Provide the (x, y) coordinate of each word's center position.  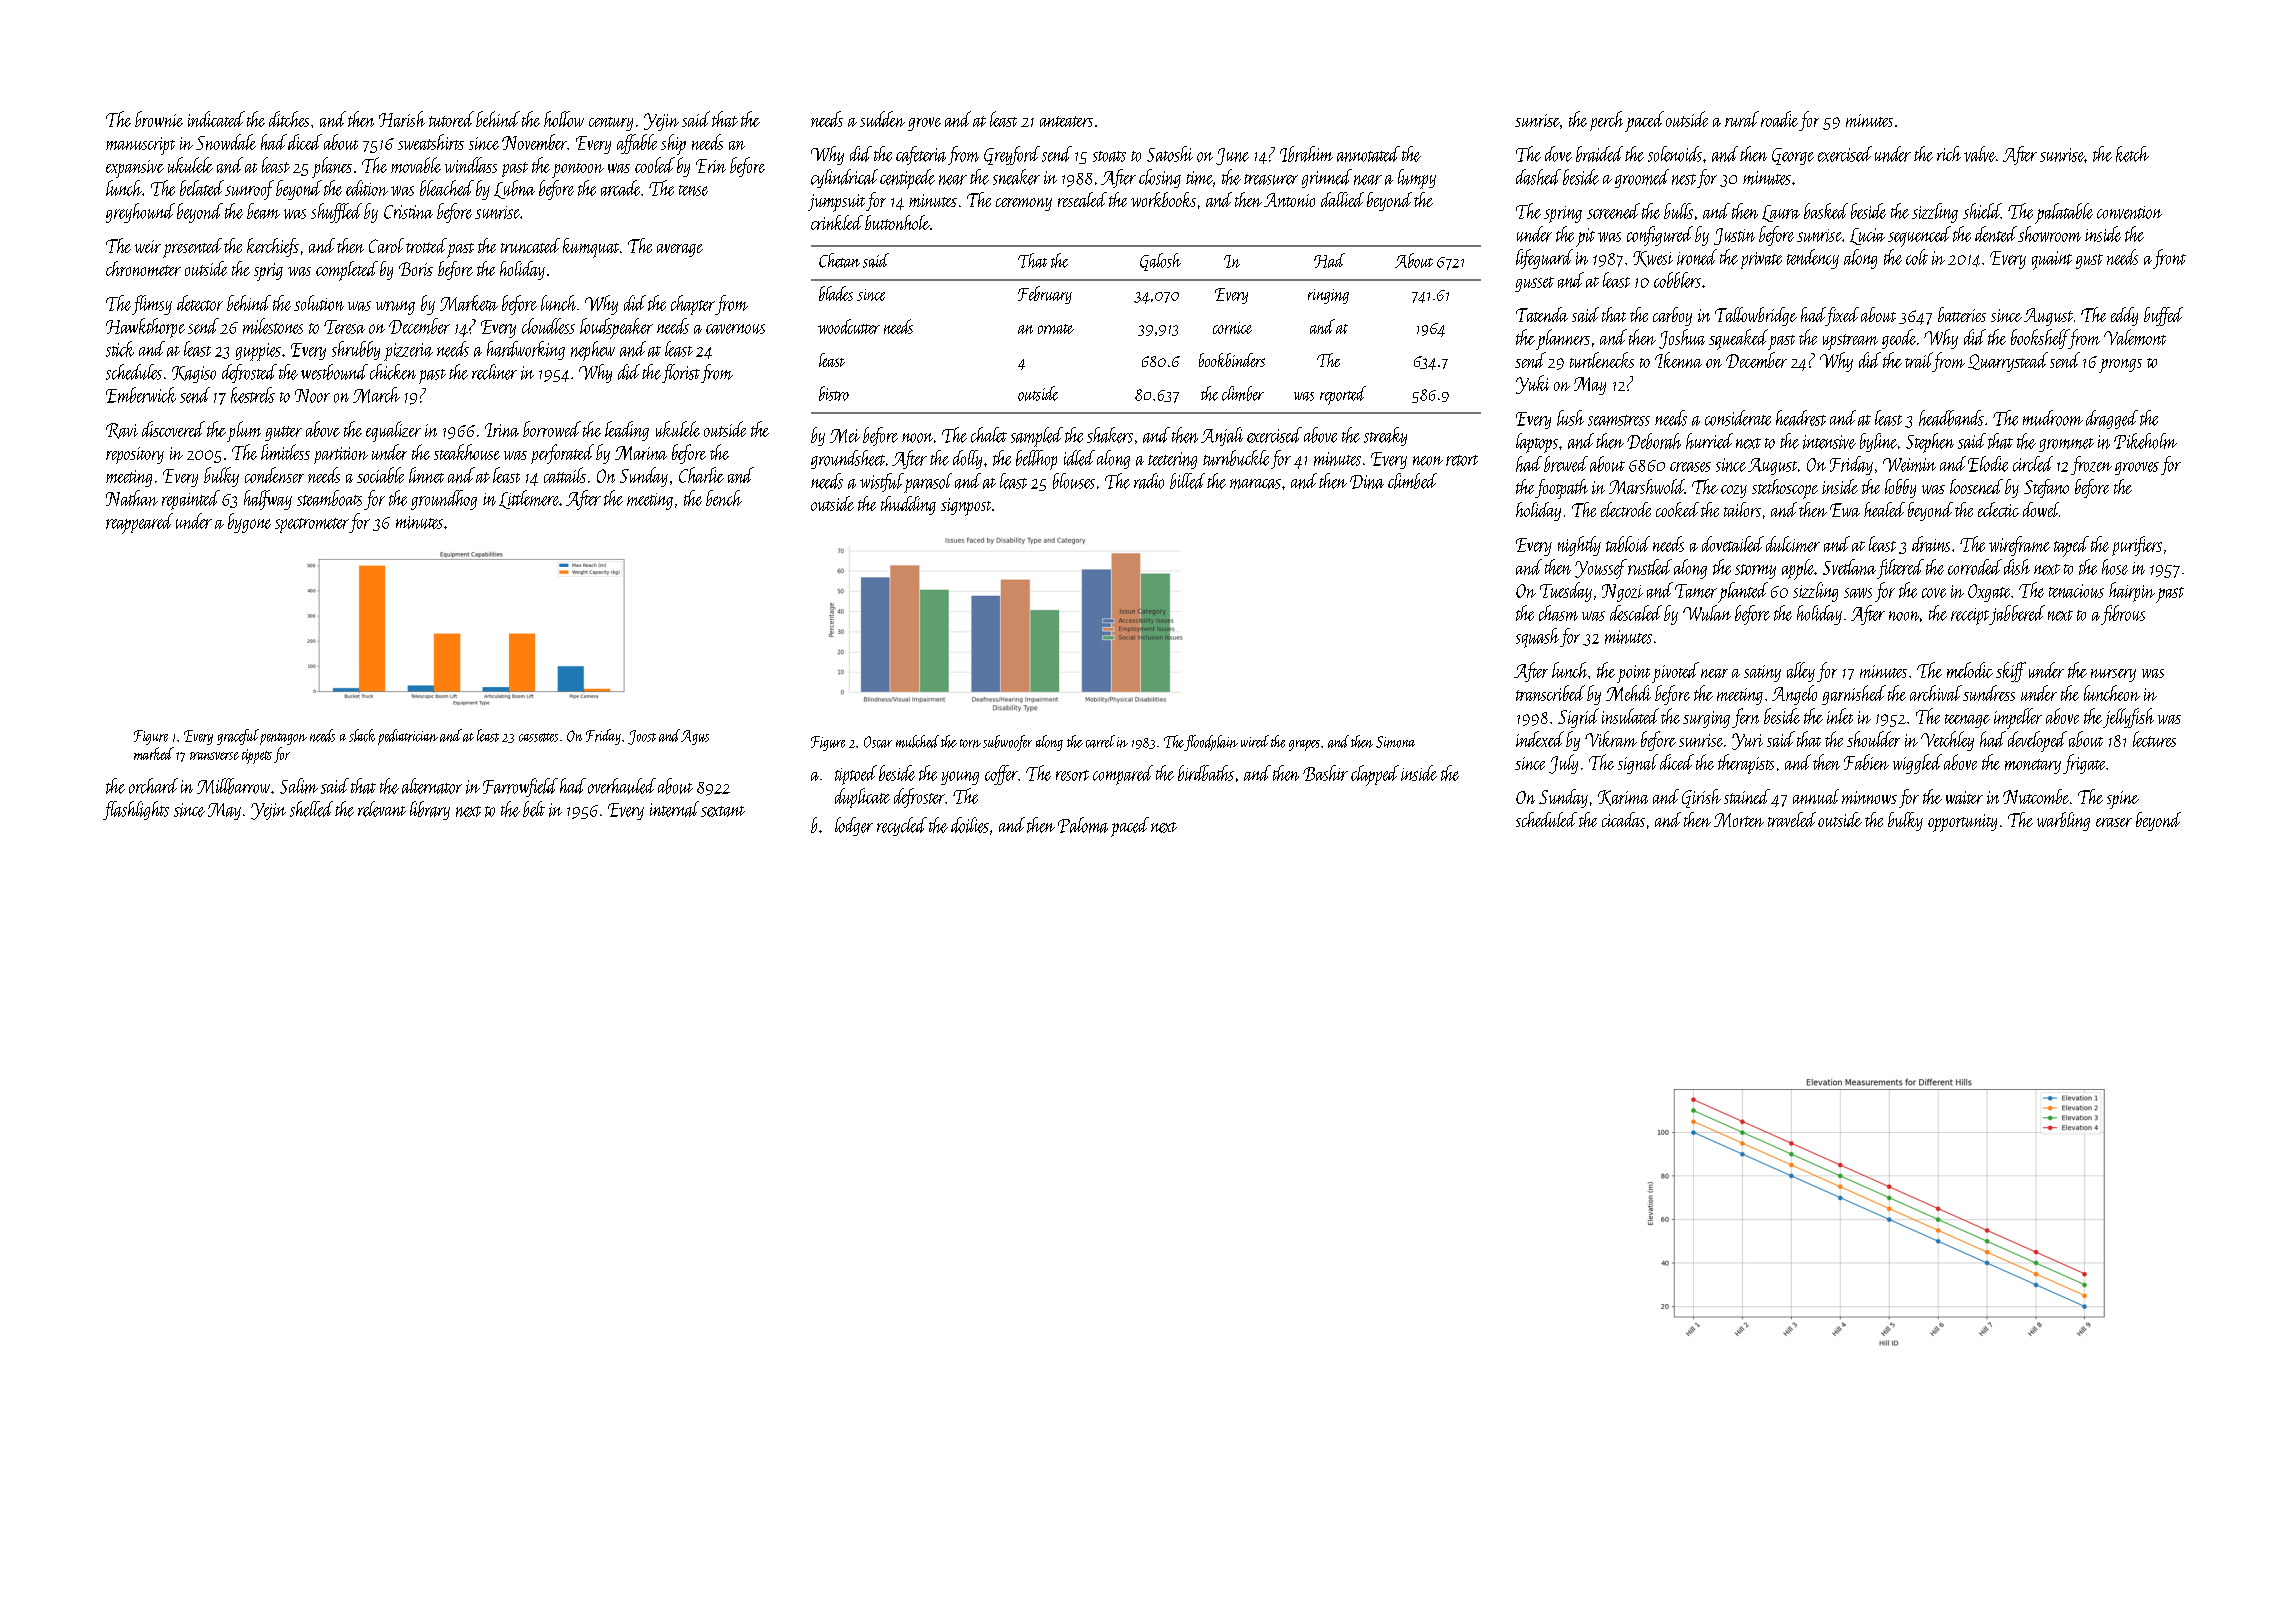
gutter (283, 433)
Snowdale (226, 142)
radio (1149, 481)
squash (1537, 638)
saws (1858, 593)
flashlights (136, 810)
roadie (1779, 119)
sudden (882, 119)
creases (1690, 467)
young (960, 778)
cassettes (538, 737)
